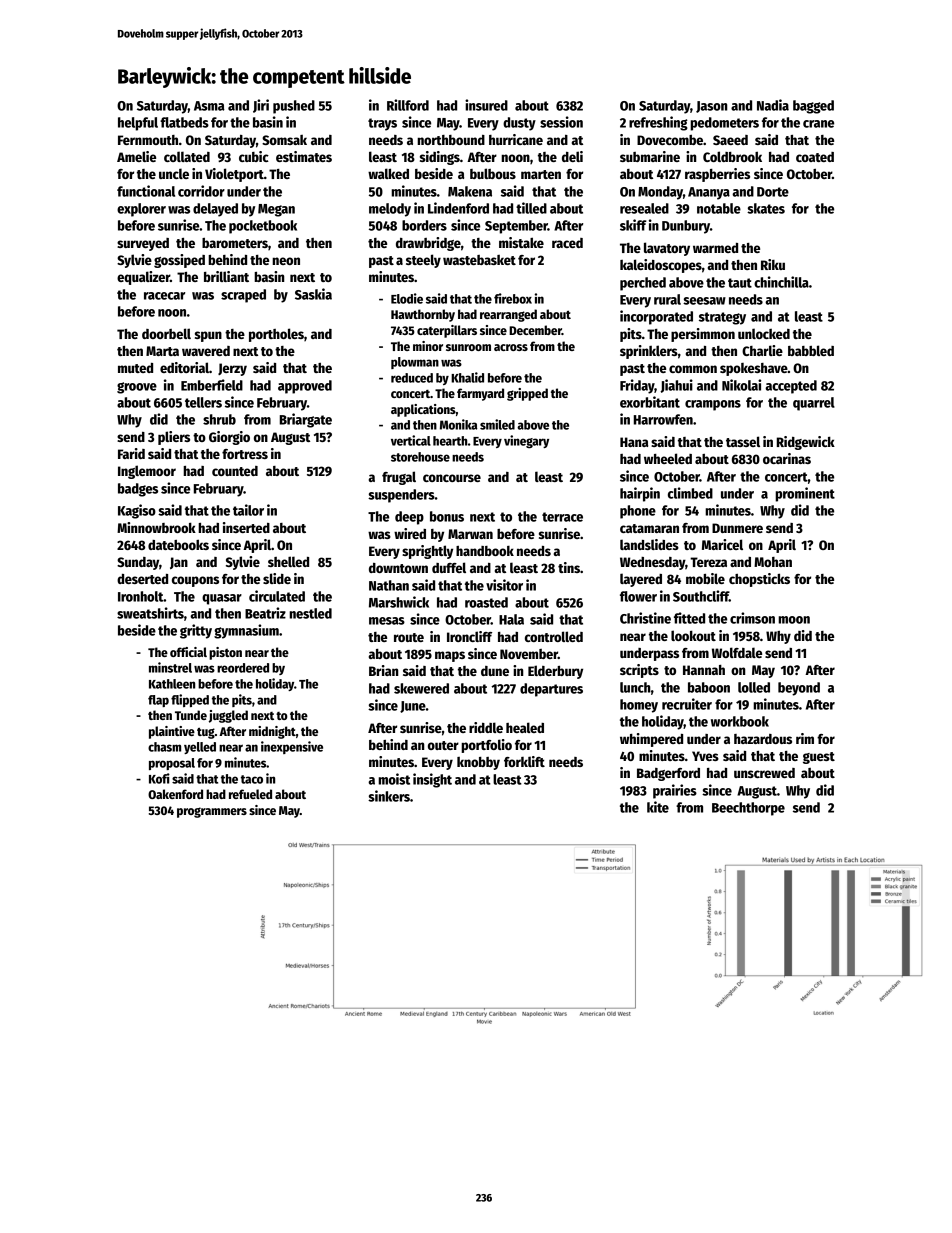 The image size is (952, 1233). Describe the element at coordinates (143, 244) in the page. I see `surveyed` at that location.
